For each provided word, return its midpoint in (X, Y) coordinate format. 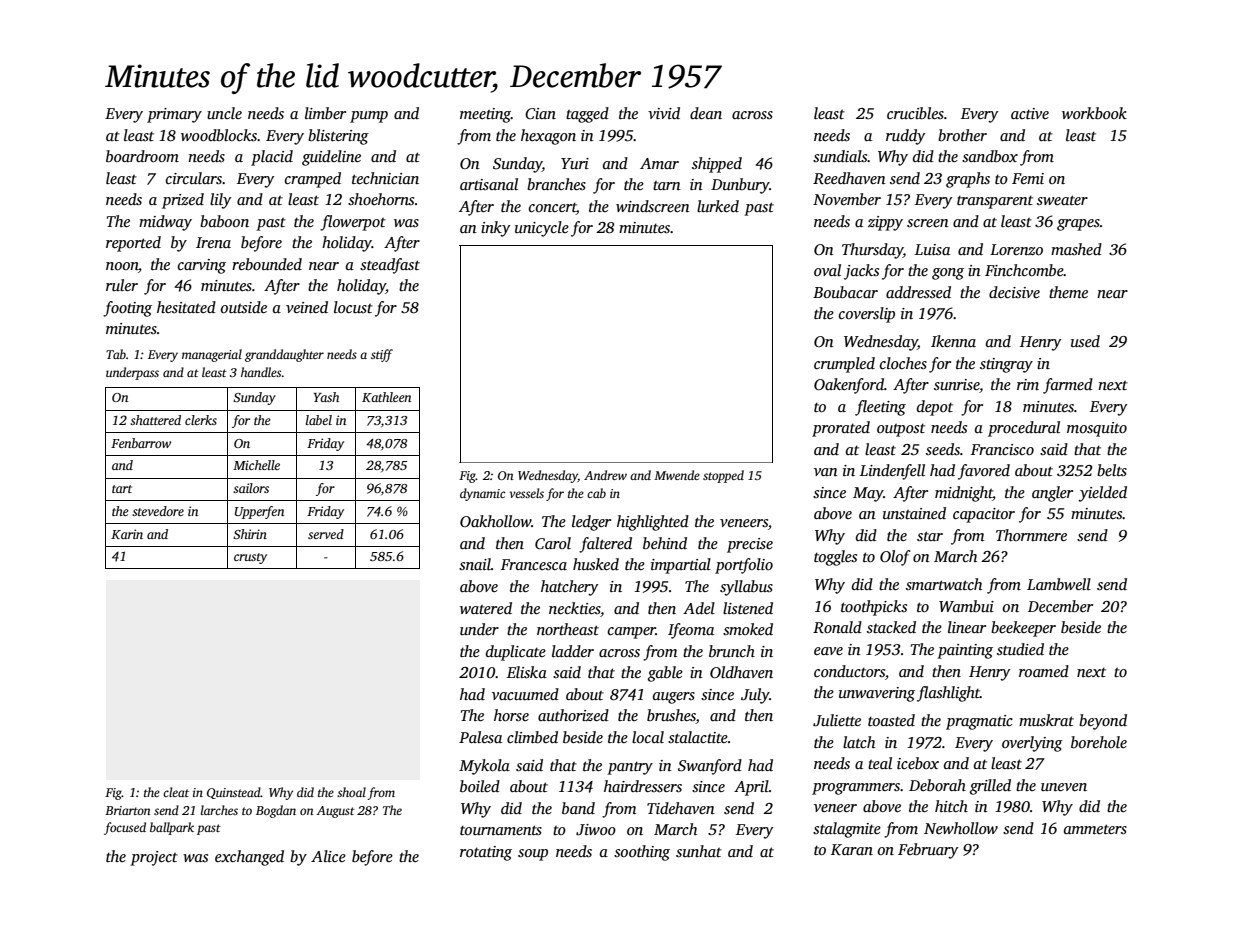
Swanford (710, 767)
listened (748, 608)
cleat (176, 792)
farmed (1068, 386)
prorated (841, 429)
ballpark (172, 828)
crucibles (915, 113)
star (930, 536)
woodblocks (219, 135)
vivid (664, 113)
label (319, 420)
